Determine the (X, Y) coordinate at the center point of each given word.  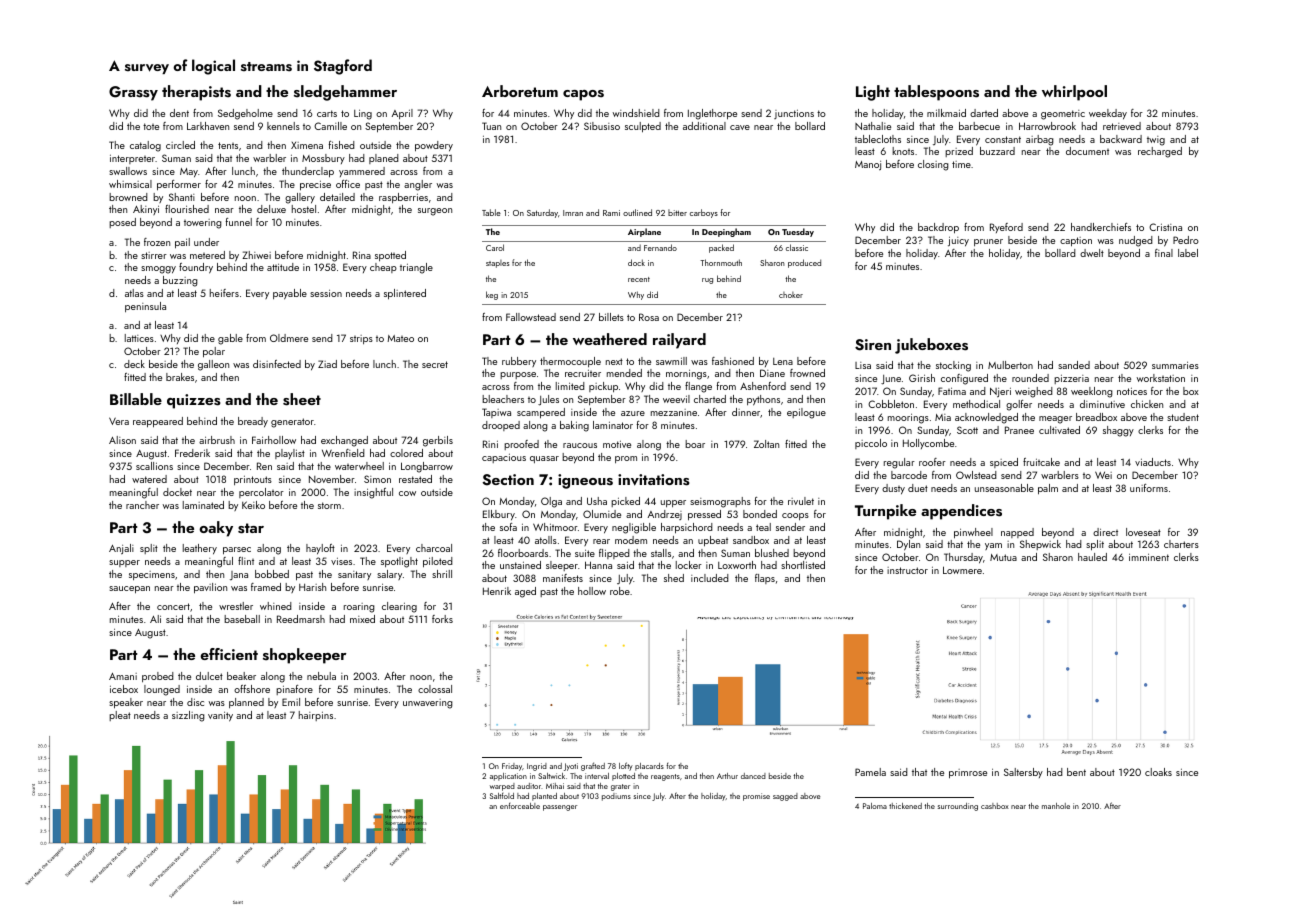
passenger (560, 808)
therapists (196, 93)
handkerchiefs (1101, 227)
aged (525, 592)
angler (418, 185)
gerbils (438, 441)
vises (341, 561)
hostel (304, 209)
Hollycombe (928, 444)
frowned (807, 373)
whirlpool (1074, 93)
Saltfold (502, 796)
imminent (1149, 557)
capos (583, 95)
